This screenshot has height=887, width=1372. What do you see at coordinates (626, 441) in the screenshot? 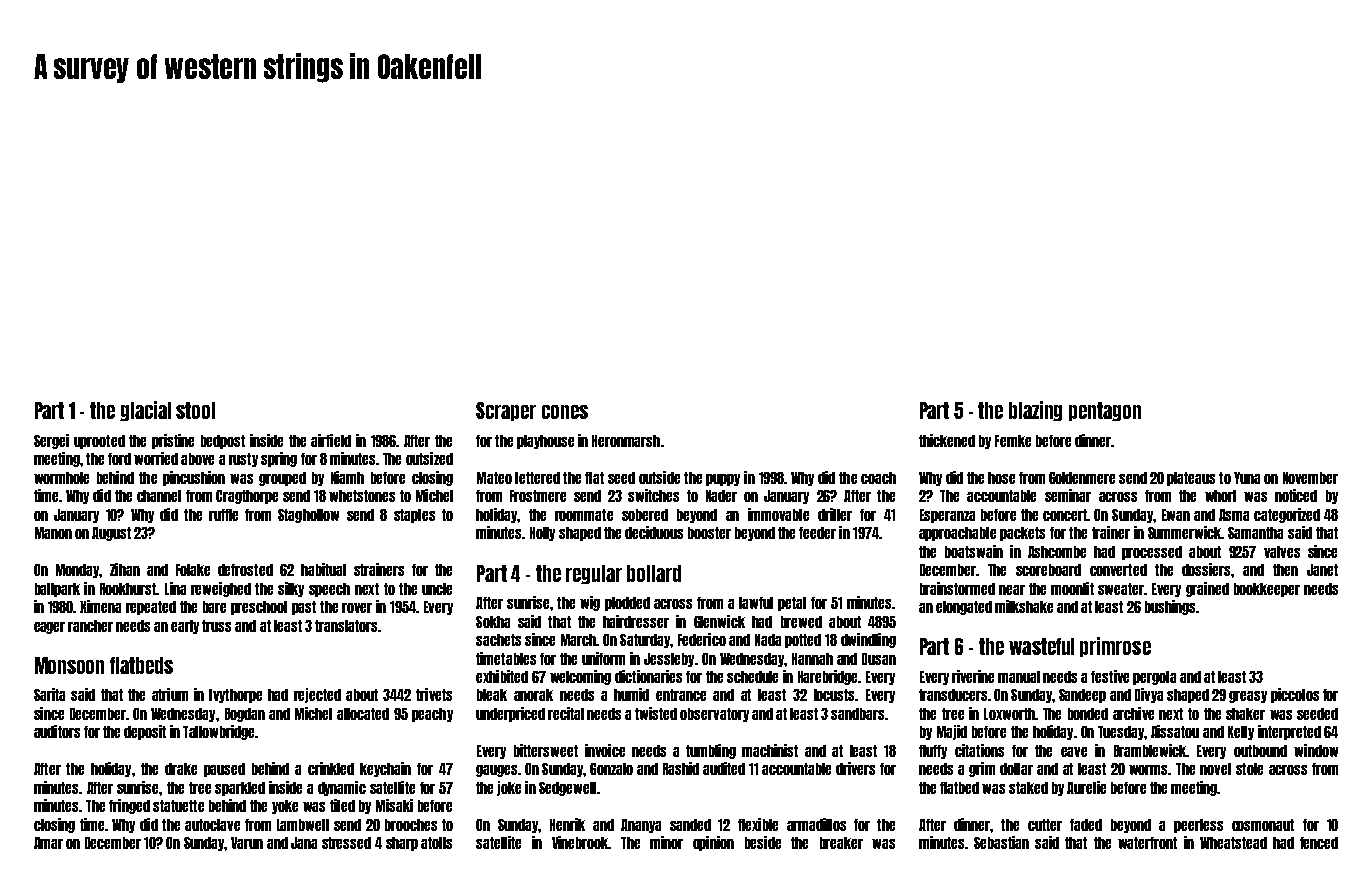
I see `Heronmarsh` at bounding box center [626, 441].
